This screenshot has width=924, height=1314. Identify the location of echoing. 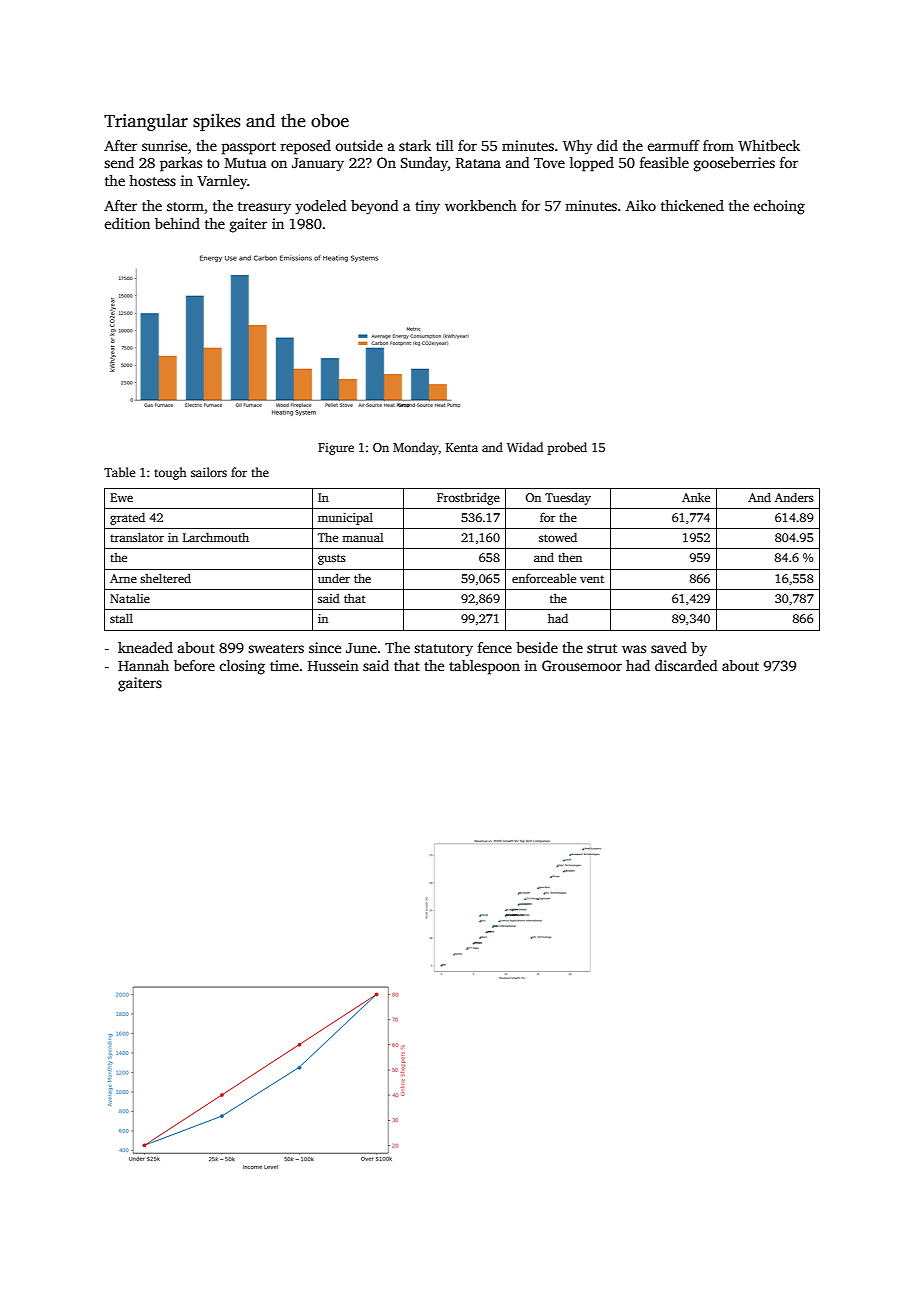
(779, 207).
